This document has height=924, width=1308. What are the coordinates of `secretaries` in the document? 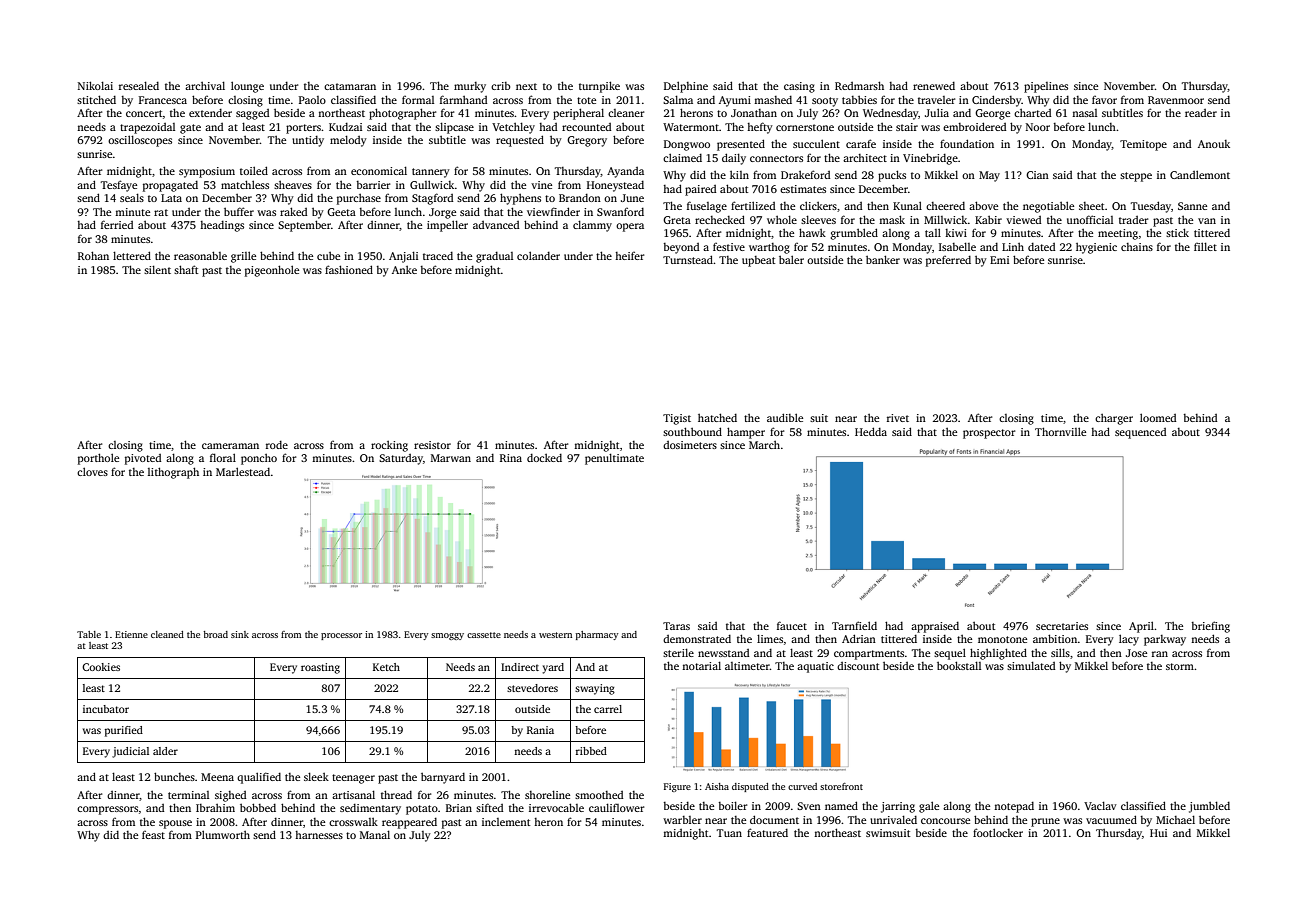 It's located at (1062, 626).
